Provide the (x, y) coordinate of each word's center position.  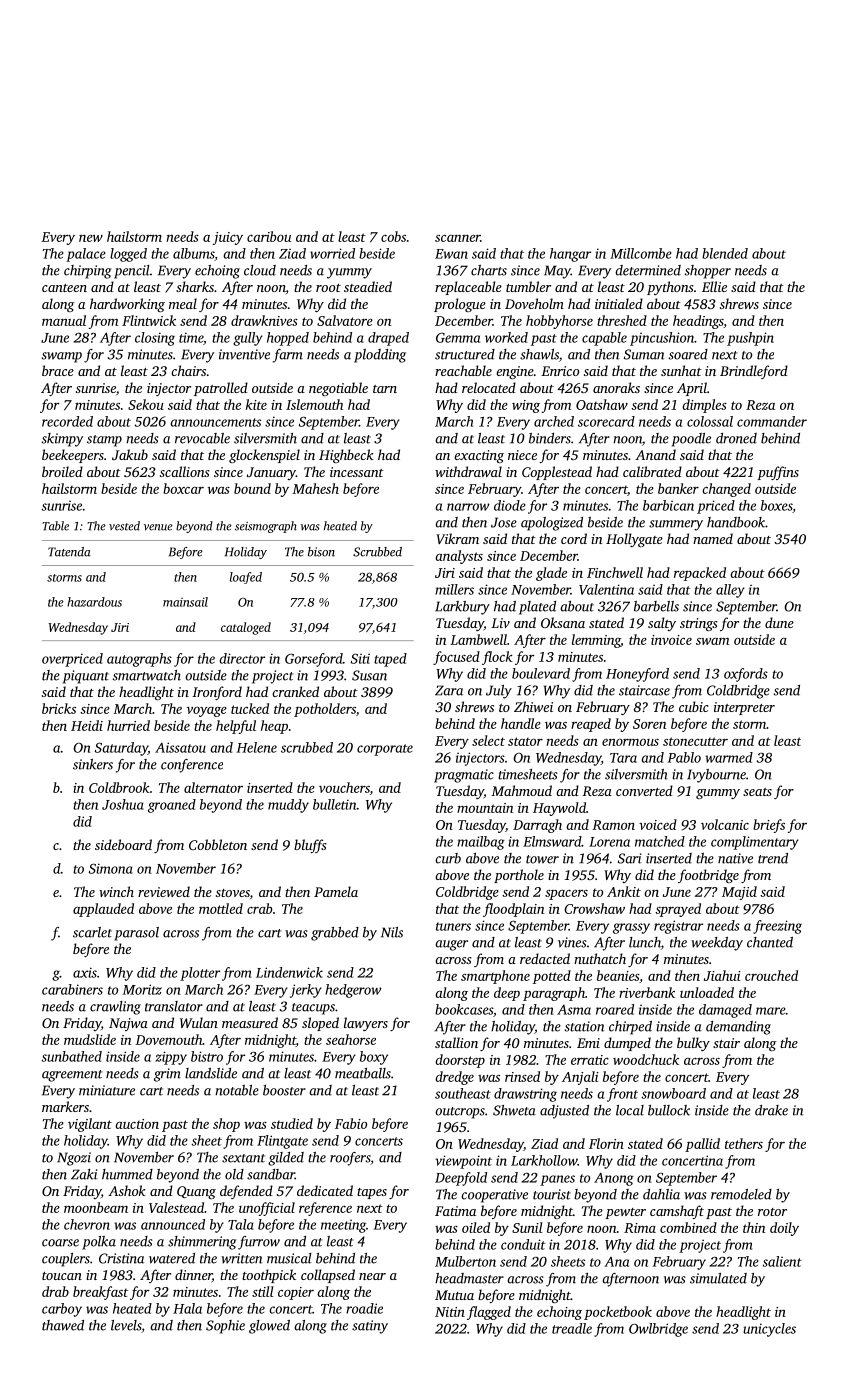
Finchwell (615, 572)
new (91, 238)
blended (725, 253)
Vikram (457, 538)
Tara (623, 758)
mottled (221, 908)
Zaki (84, 1174)
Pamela (336, 891)
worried (332, 253)
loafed (246, 578)
